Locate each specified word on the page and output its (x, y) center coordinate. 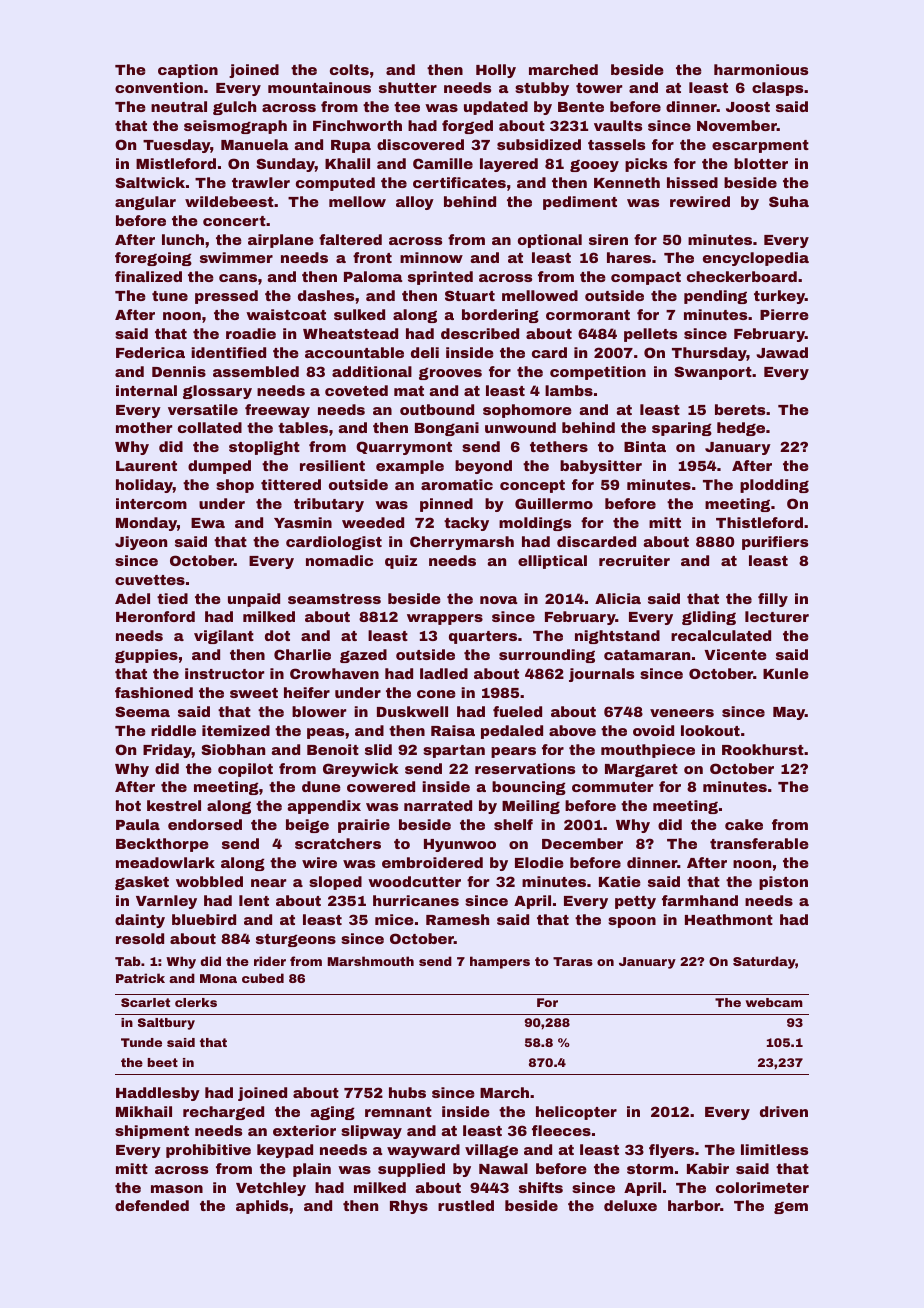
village (491, 1151)
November (737, 125)
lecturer (777, 616)
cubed (263, 978)
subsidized (539, 144)
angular (145, 203)
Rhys (409, 1207)
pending (715, 297)
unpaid (254, 600)
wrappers (445, 619)
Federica (150, 352)
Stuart (470, 295)
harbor (694, 1205)
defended (152, 1205)
